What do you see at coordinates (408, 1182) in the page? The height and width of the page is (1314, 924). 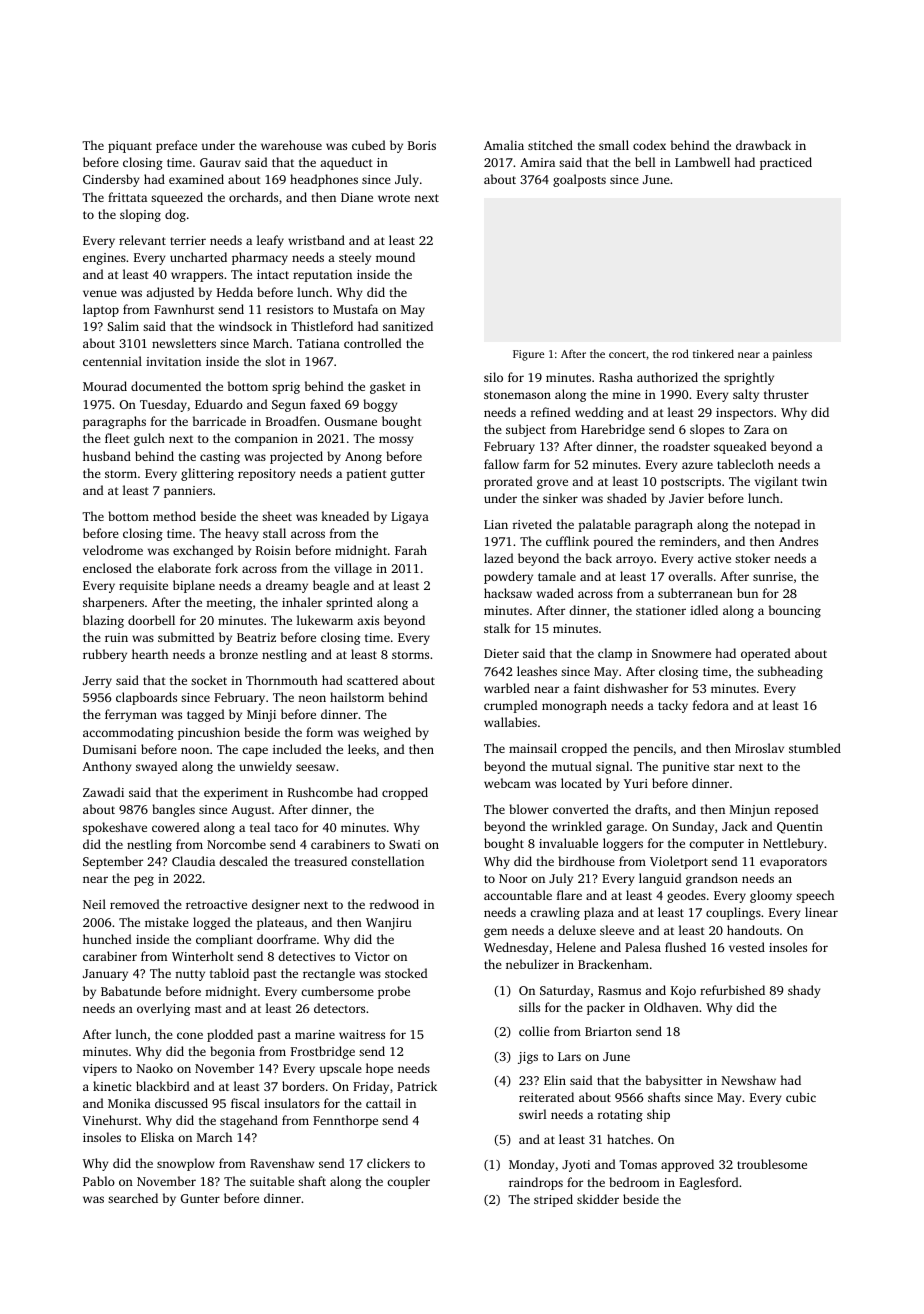 I see `coupler` at bounding box center [408, 1182].
